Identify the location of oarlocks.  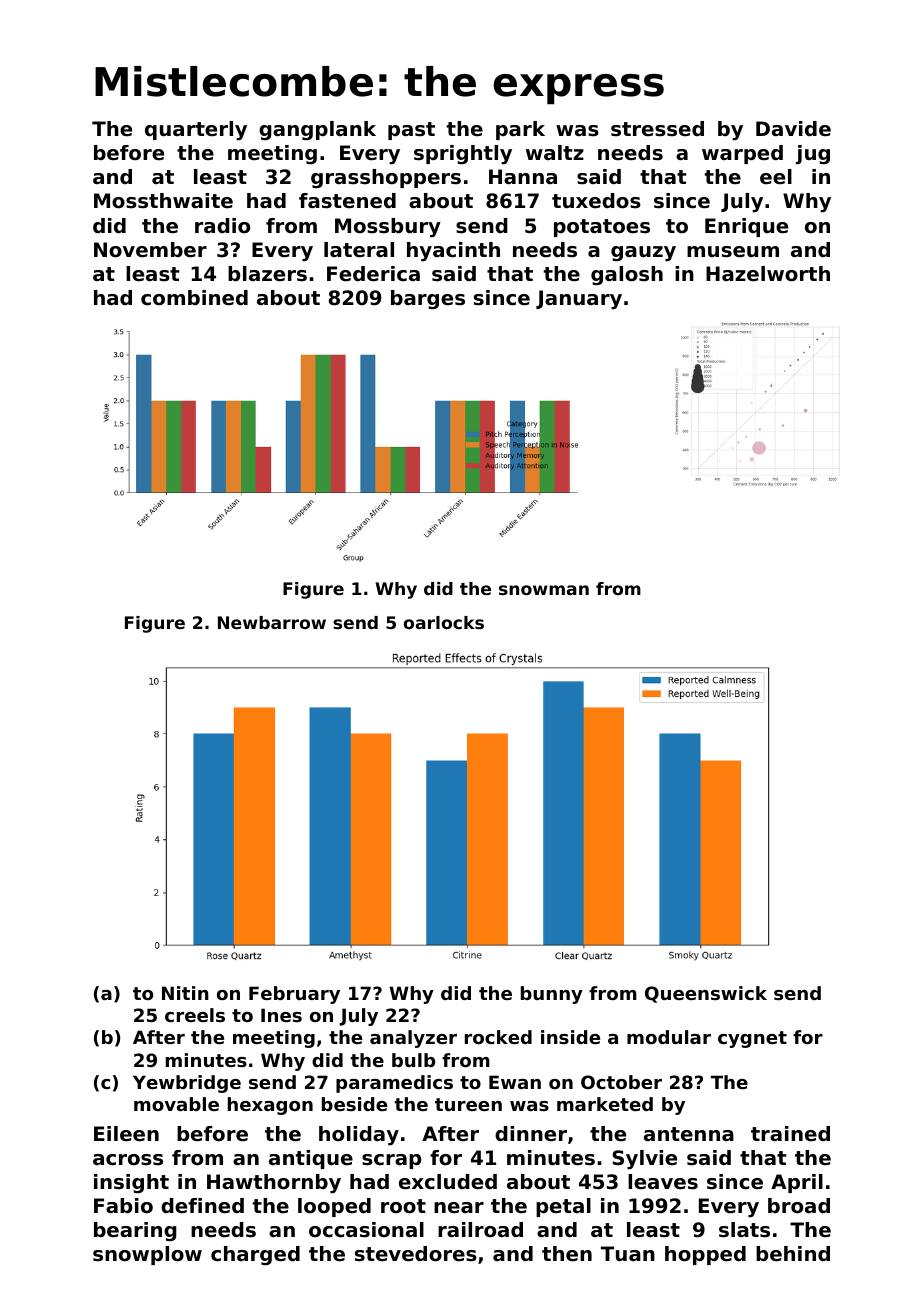
(444, 622).
